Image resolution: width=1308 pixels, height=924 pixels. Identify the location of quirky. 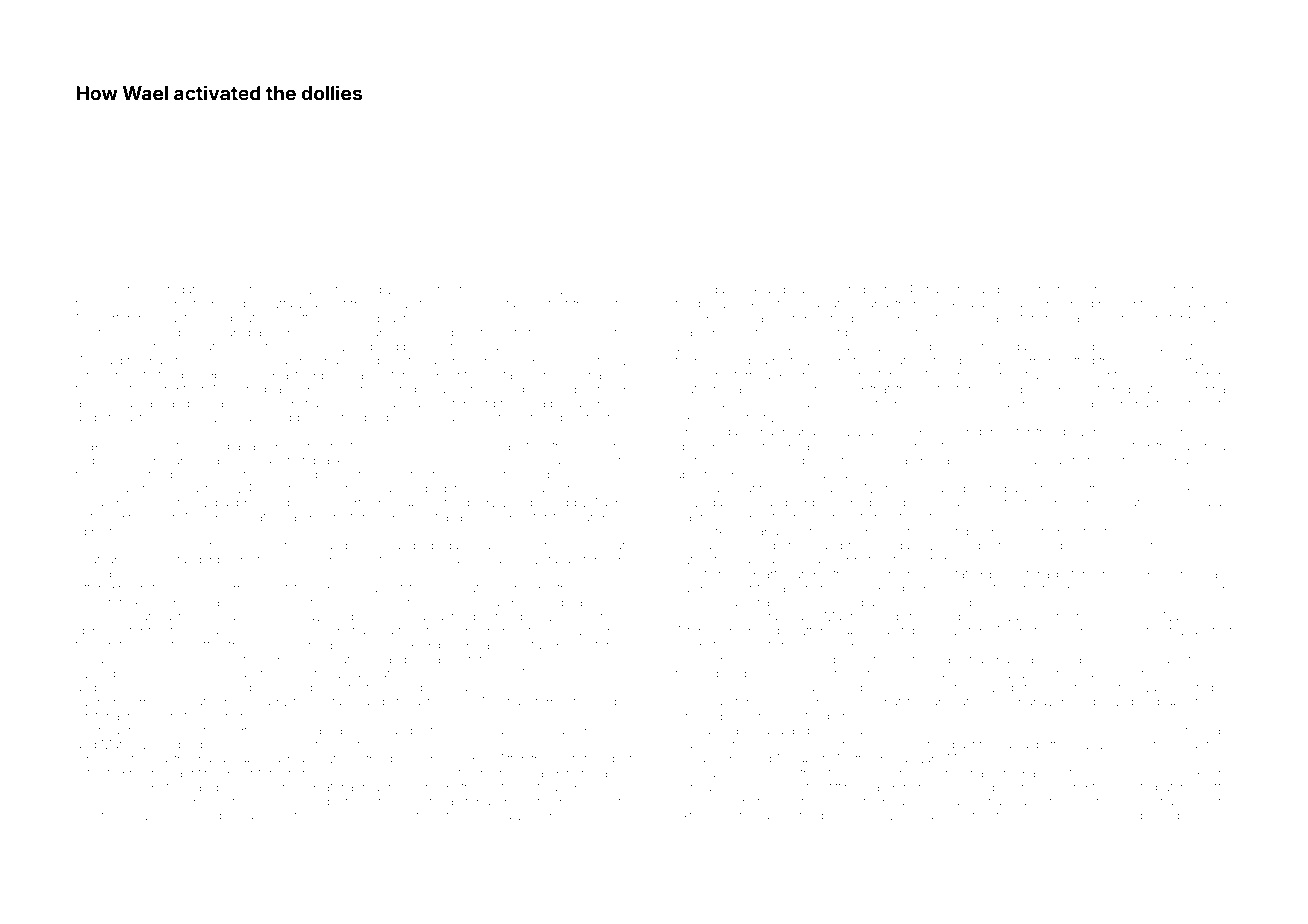
(340, 589).
